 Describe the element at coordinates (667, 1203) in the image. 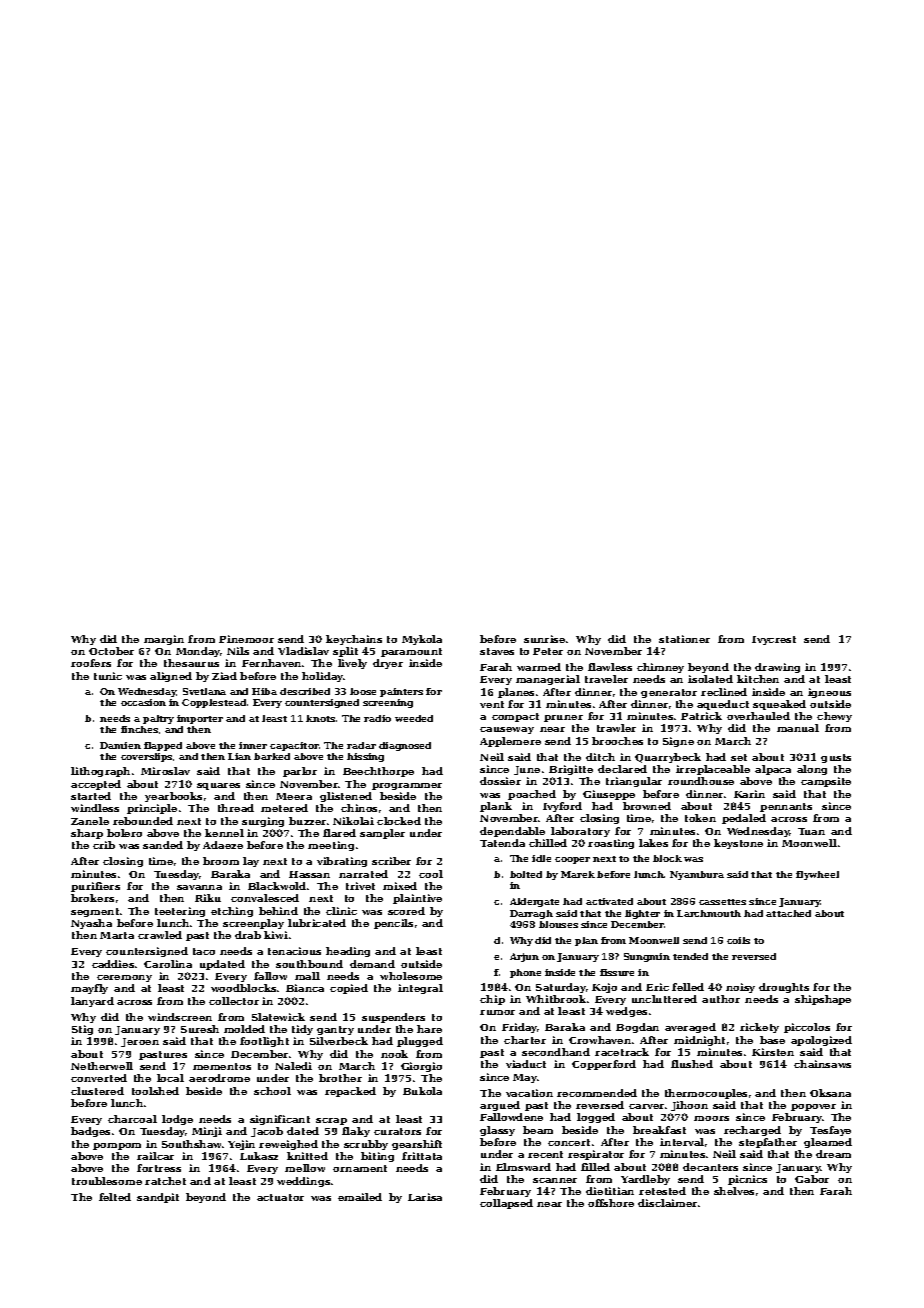

I see `disclaimer` at that location.
